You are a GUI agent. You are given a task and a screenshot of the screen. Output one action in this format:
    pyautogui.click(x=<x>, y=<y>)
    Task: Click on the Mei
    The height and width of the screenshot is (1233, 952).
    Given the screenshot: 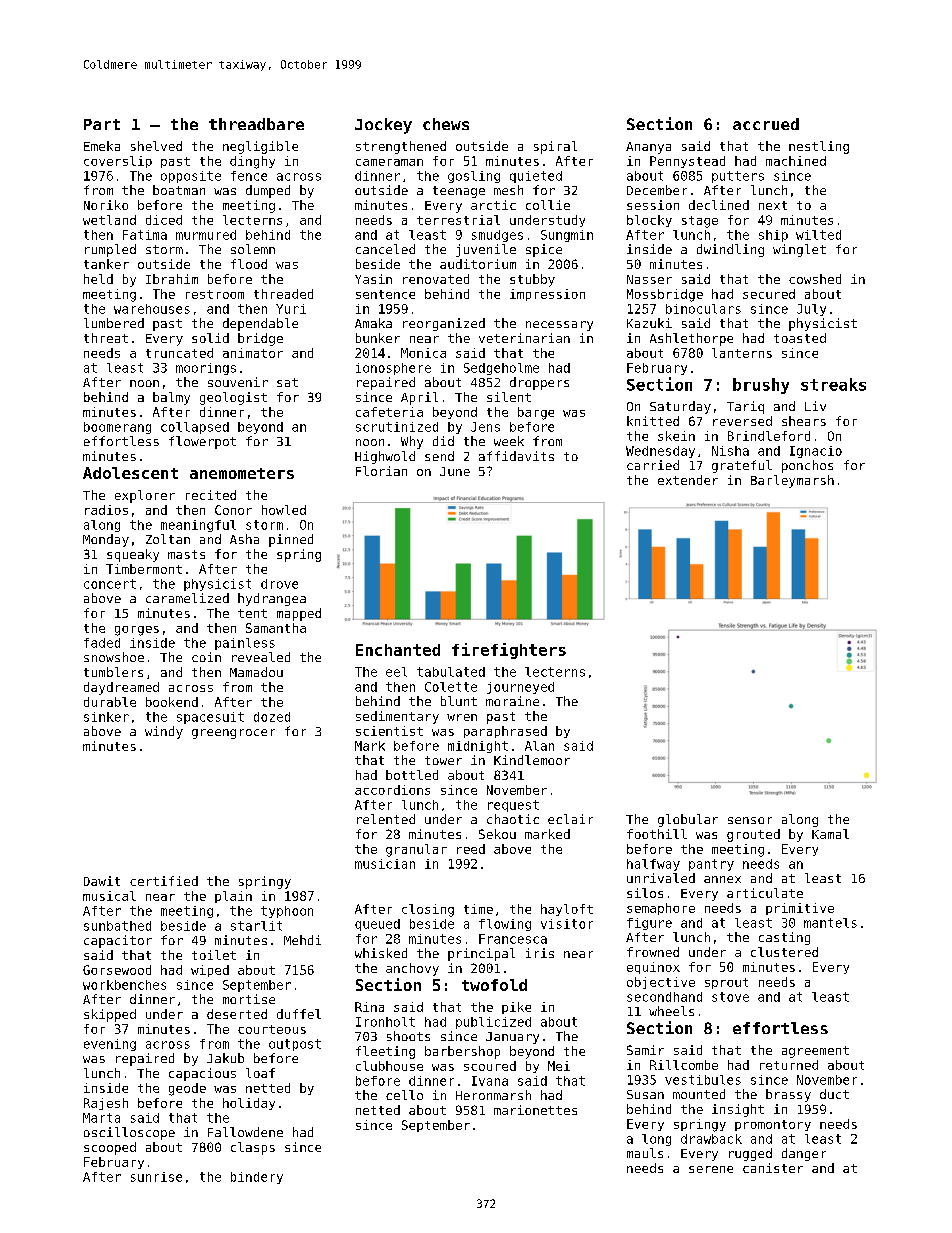 What is the action you would take?
    pyautogui.click(x=559, y=1066)
